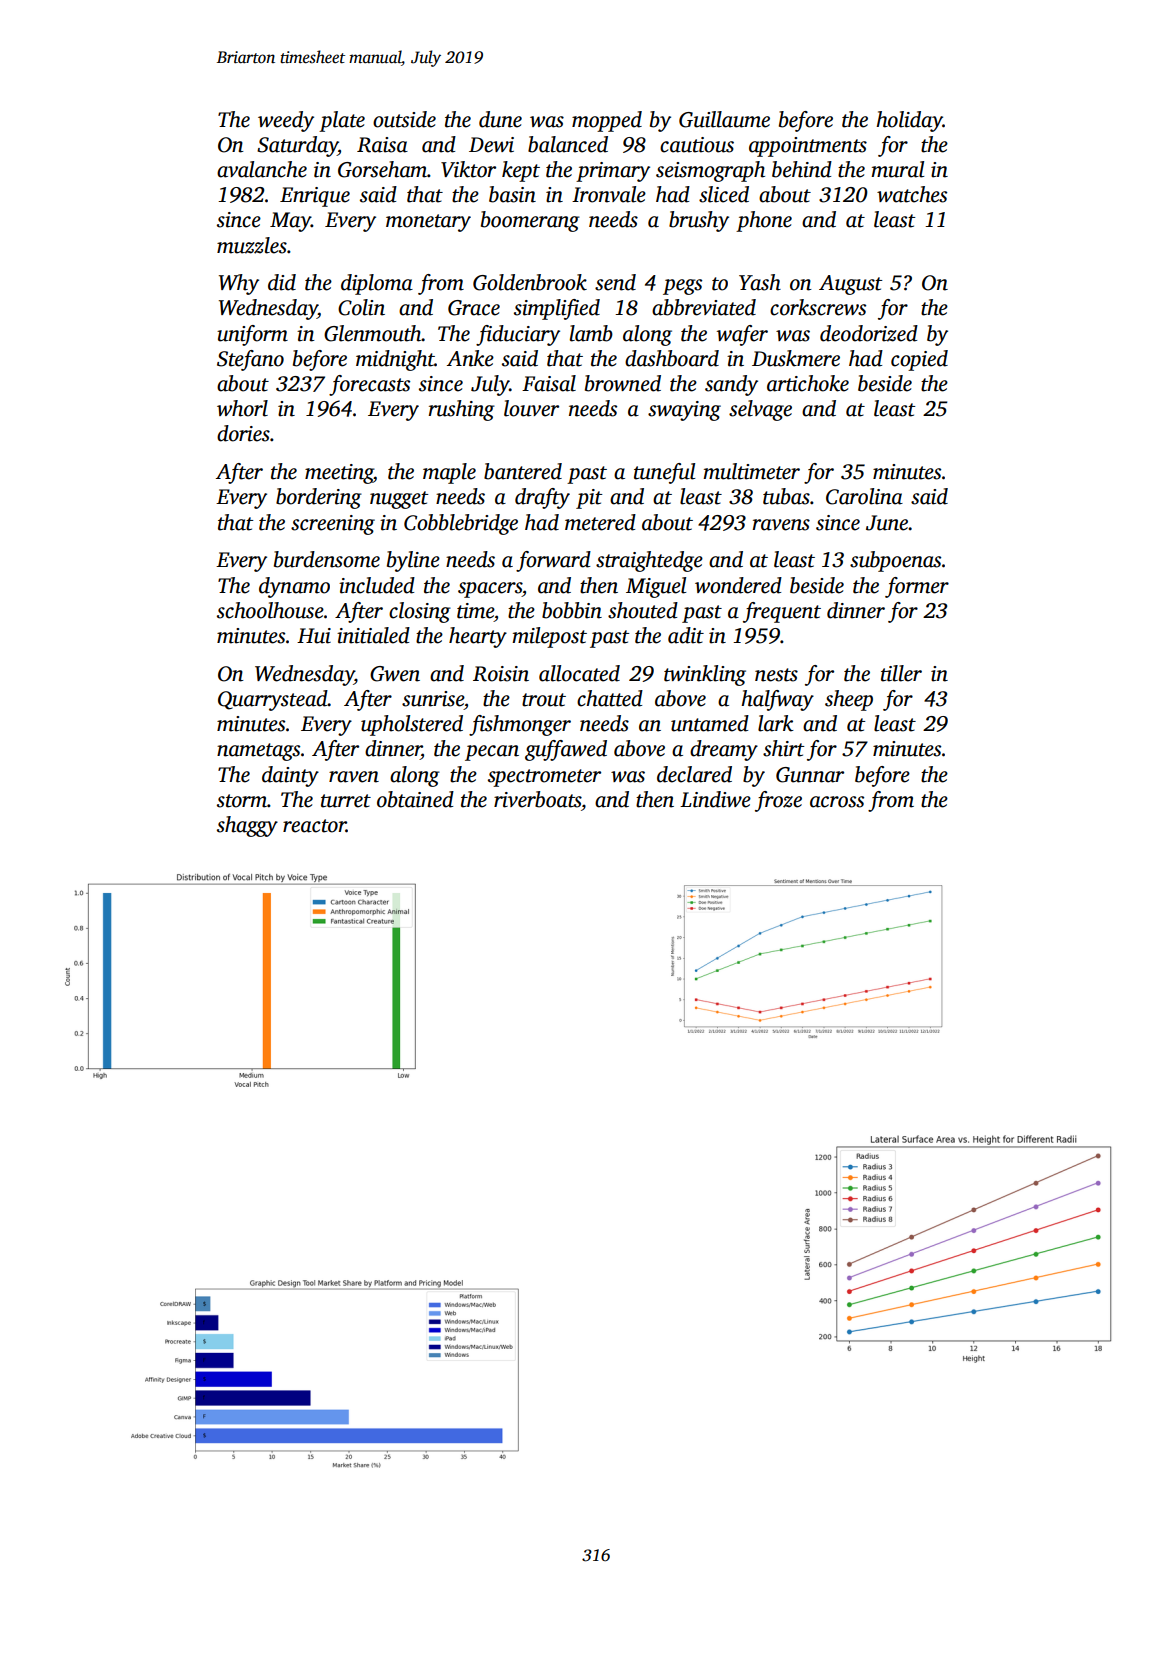 The width and height of the screenshot is (1165, 1654). Describe the element at coordinates (247, 826) in the screenshot. I see `shaggy` at that location.
